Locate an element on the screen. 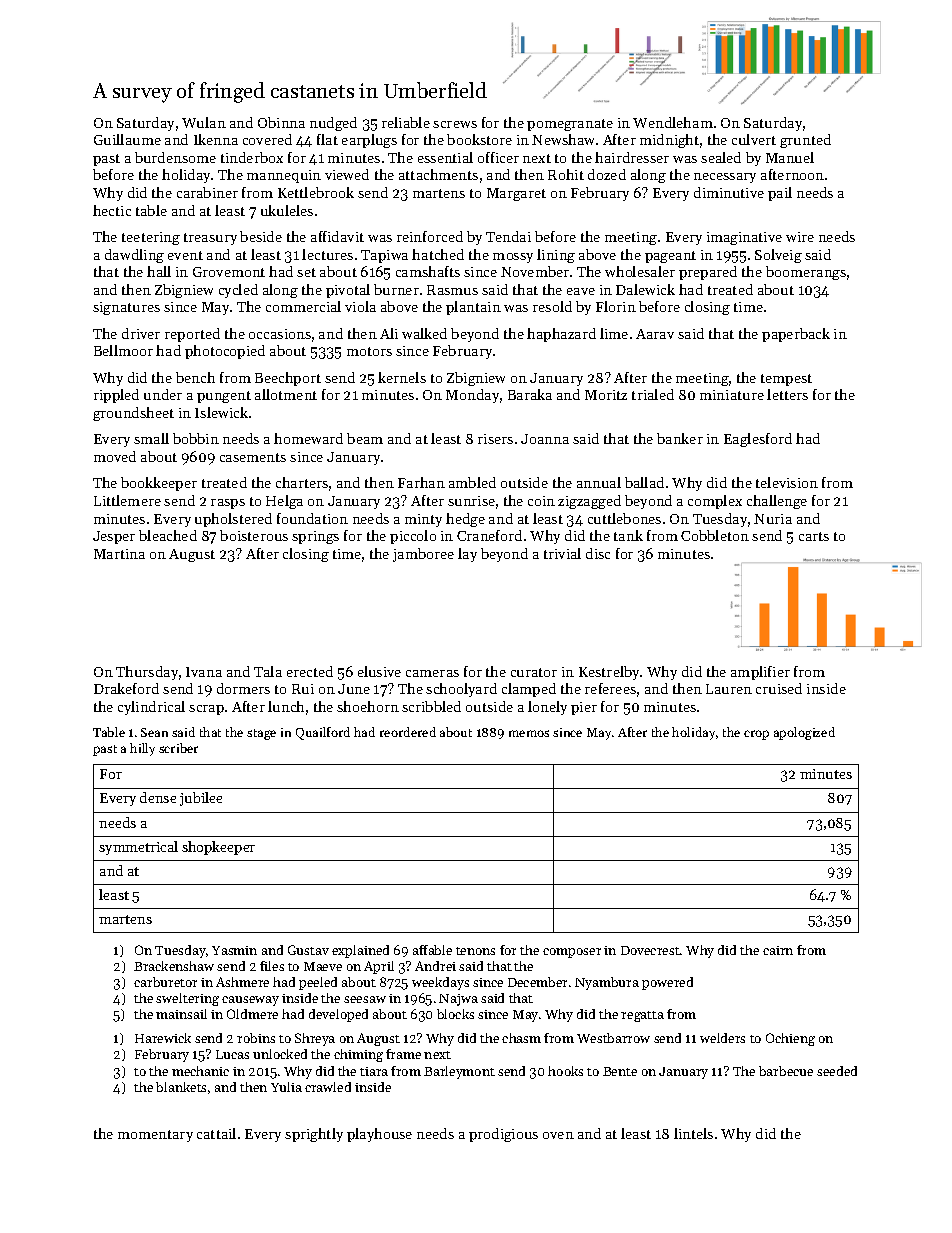 The height and width of the screenshot is (1233, 952). prepared is located at coordinates (708, 273).
